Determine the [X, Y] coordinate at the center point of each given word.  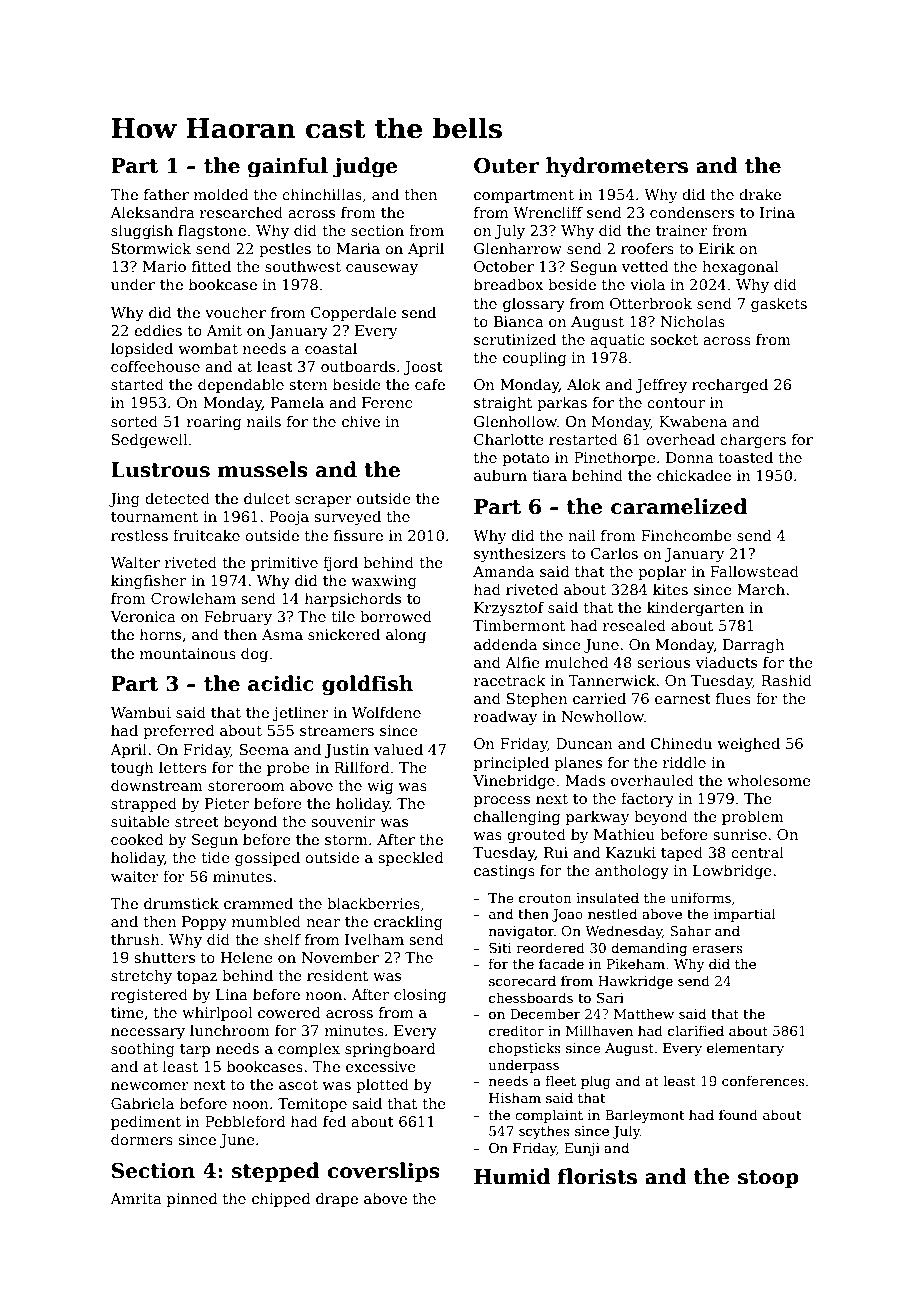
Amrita [136, 1198]
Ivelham [374, 939]
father [166, 194]
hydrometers [617, 167]
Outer [506, 166]
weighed [748, 744]
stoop [768, 1179]
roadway [505, 717]
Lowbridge [732, 871]
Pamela [297, 402]
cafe [430, 384]
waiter [135, 876]
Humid [512, 1176]
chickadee [694, 475]
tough [132, 768]
